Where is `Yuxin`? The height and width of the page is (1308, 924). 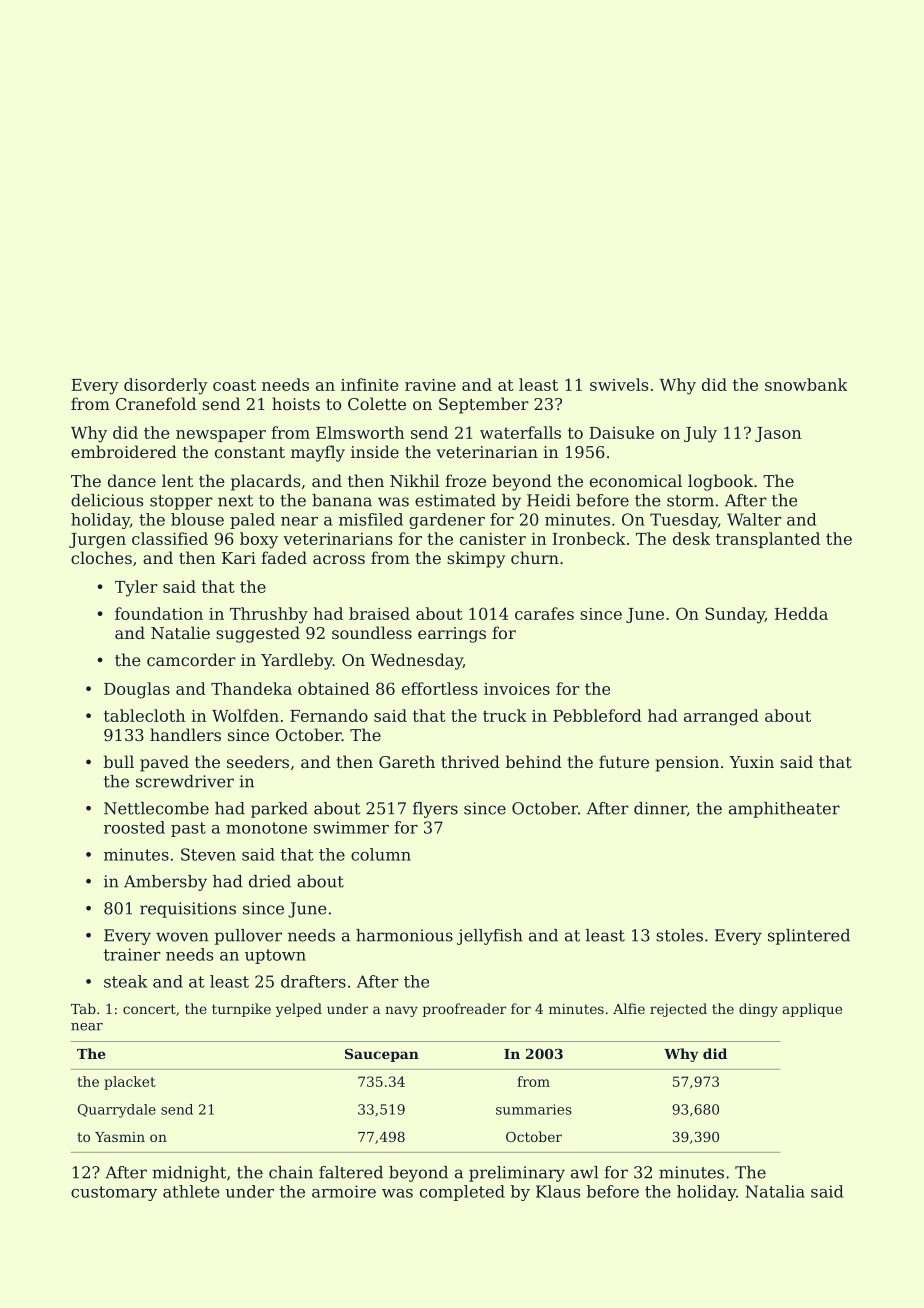
Yuxin is located at coordinates (751, 762).
